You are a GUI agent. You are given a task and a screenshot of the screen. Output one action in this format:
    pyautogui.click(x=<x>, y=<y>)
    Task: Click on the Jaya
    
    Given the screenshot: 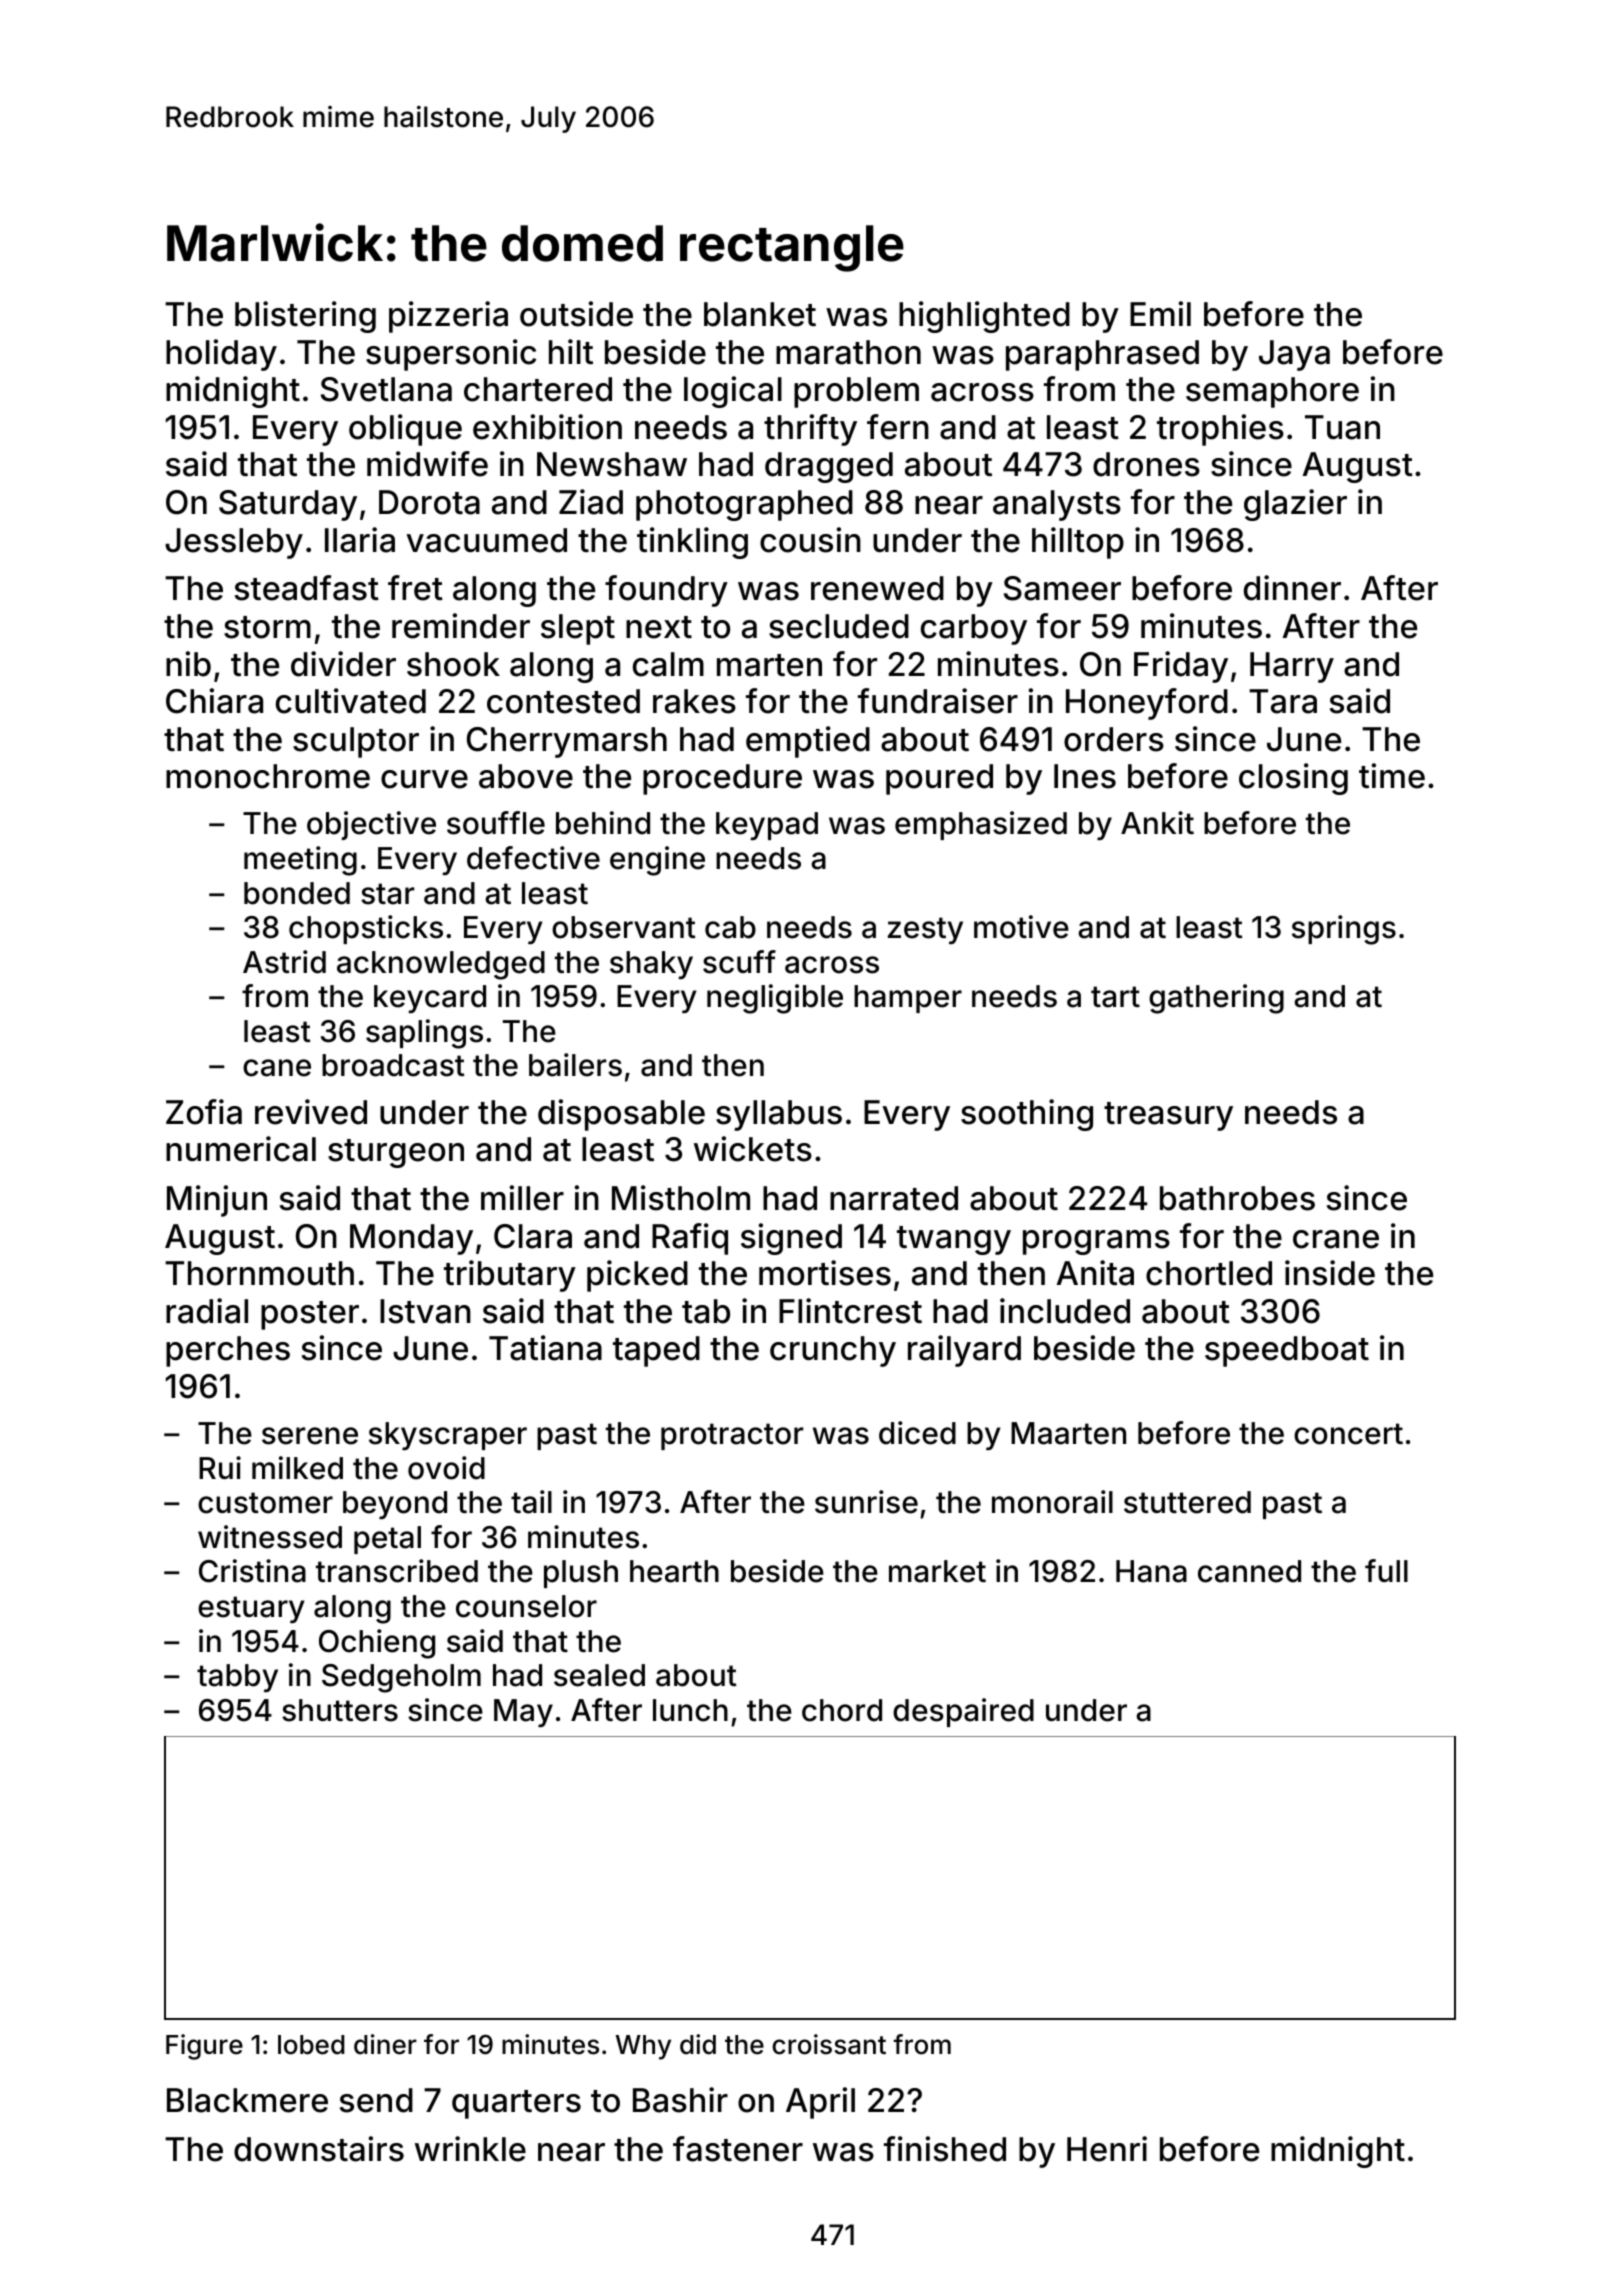 What is the action you would take?
    pyautogui.click(x=1294, y=355)
